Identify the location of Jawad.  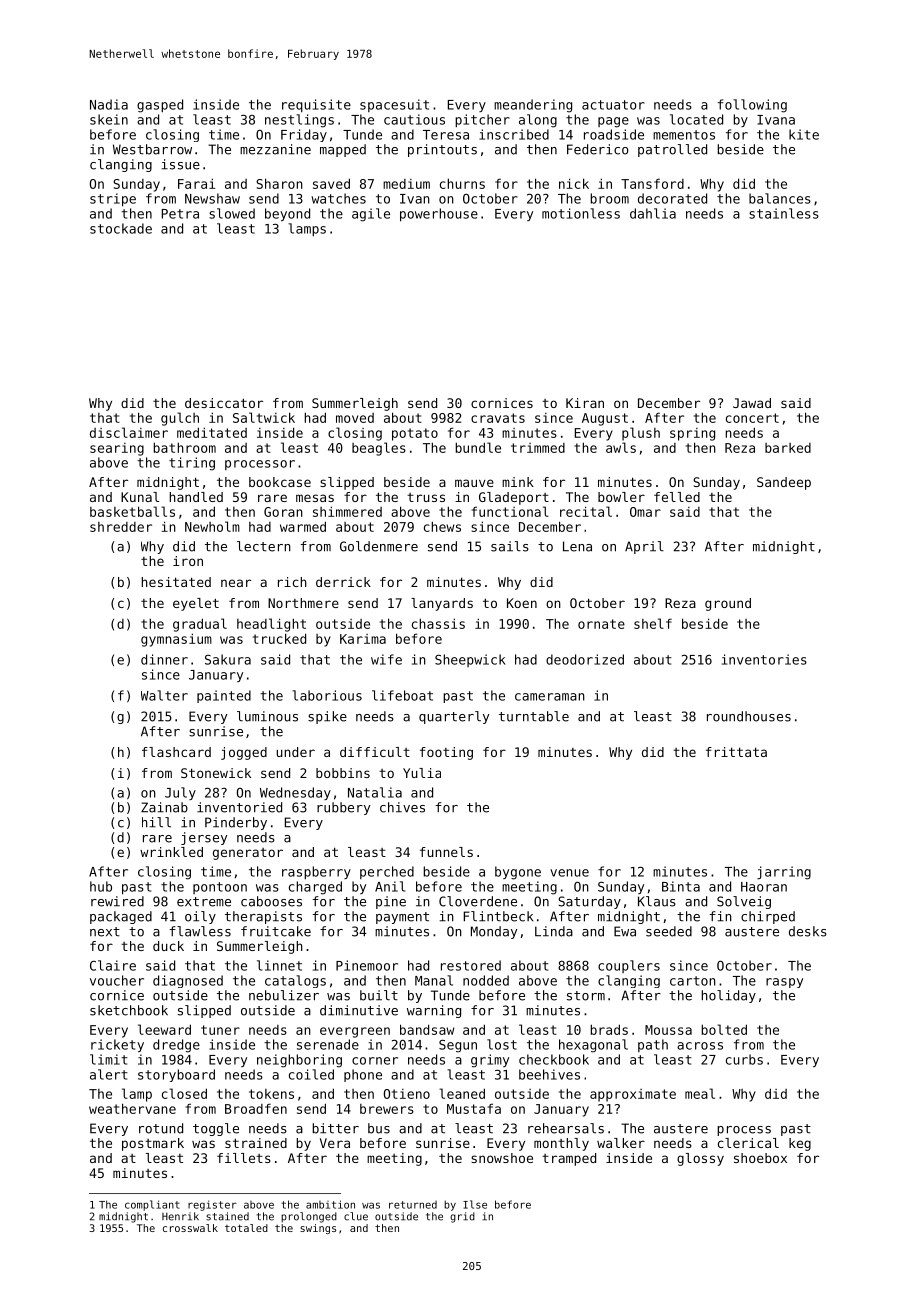
(752, 403).
